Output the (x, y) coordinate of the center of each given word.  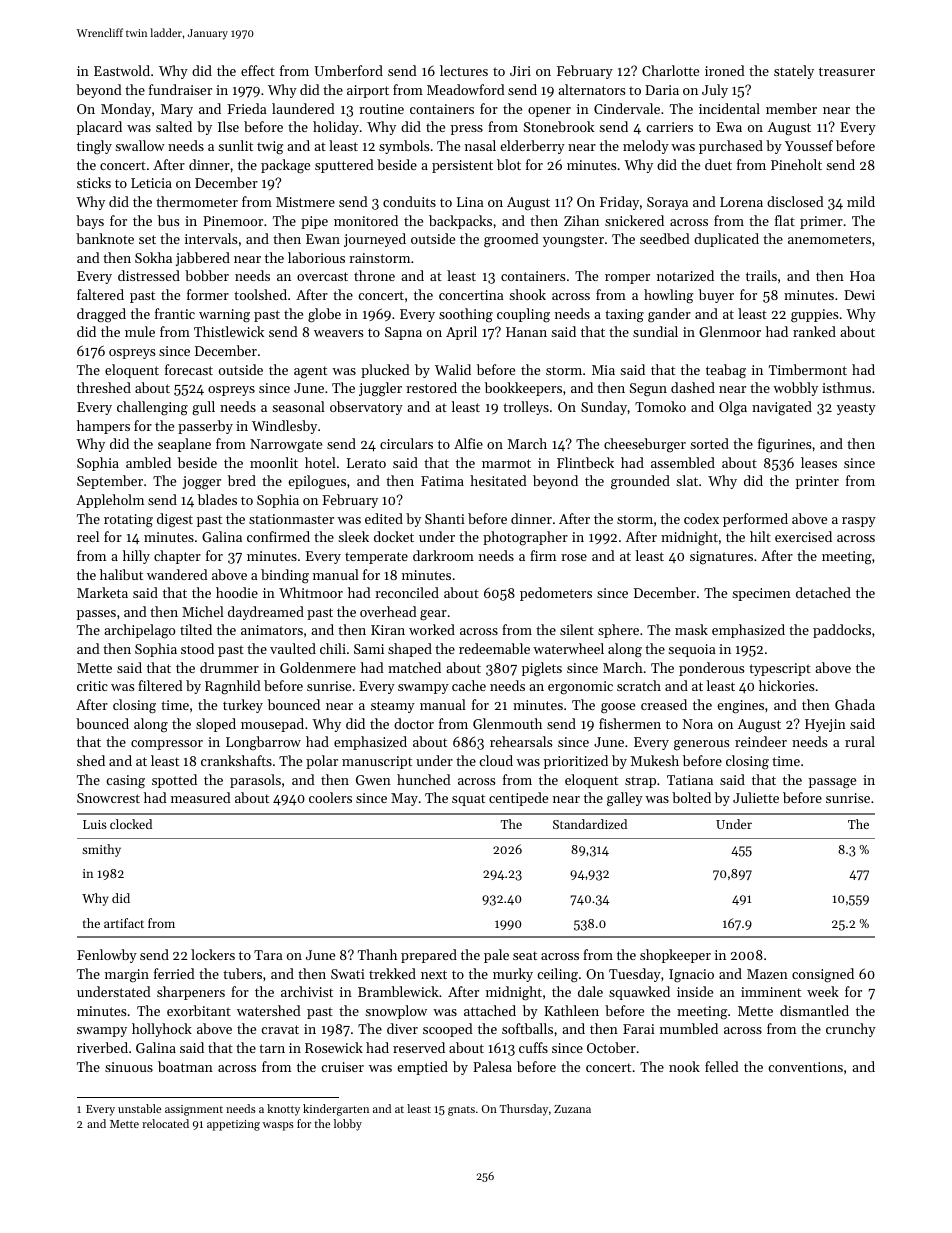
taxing (624, 315)
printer (817, 482)
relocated (165, 1123)
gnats (461, 1111)
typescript (780, 669)
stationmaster (291, 519)
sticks (94, 182)
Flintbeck (585, 462)
